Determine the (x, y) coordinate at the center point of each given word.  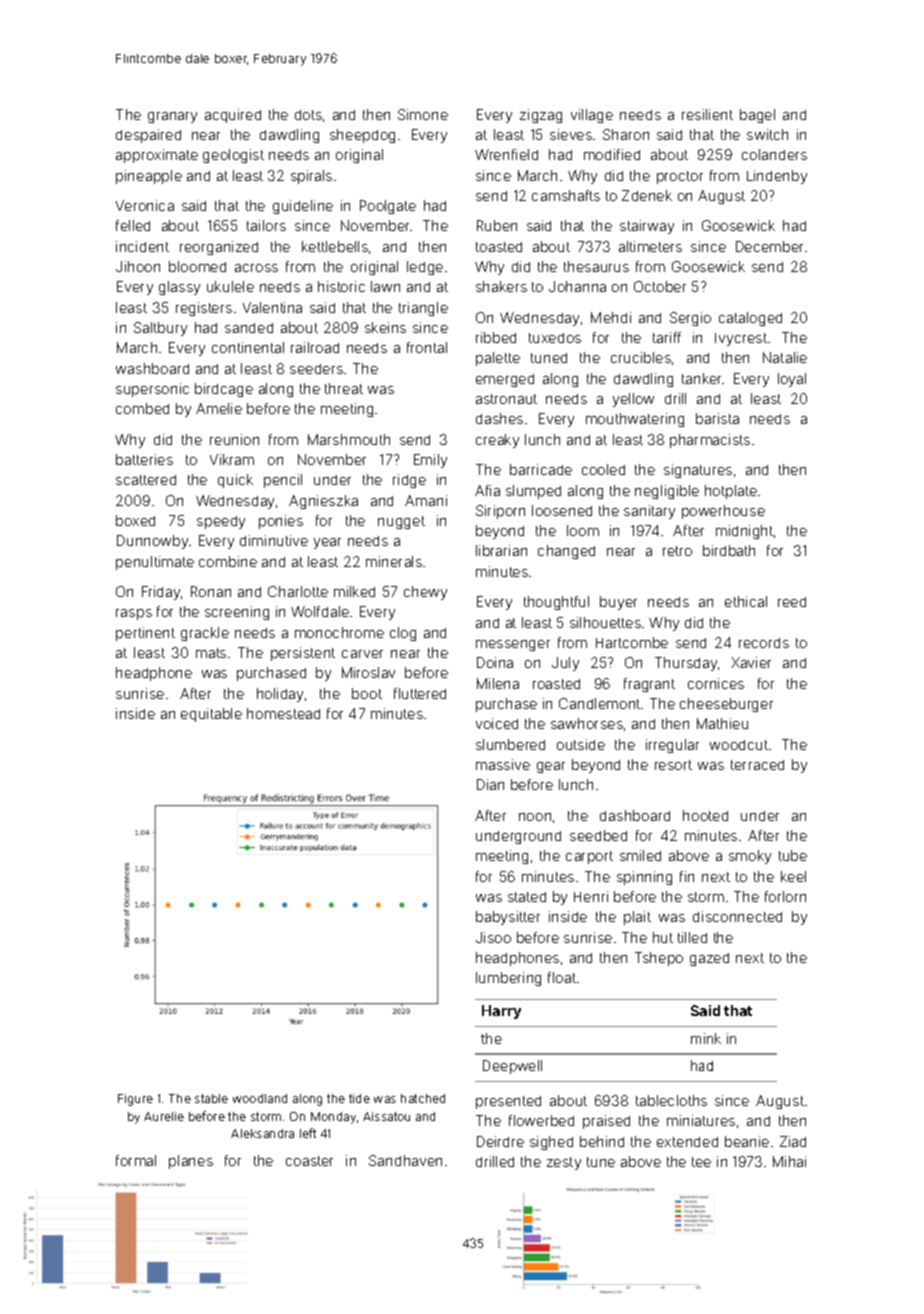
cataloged (750, 319)
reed (792, 602)
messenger (513, 645)
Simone (423, 114)
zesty (564, 1163)
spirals (311, 177)
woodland (260, 1098)
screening (237, 613)
